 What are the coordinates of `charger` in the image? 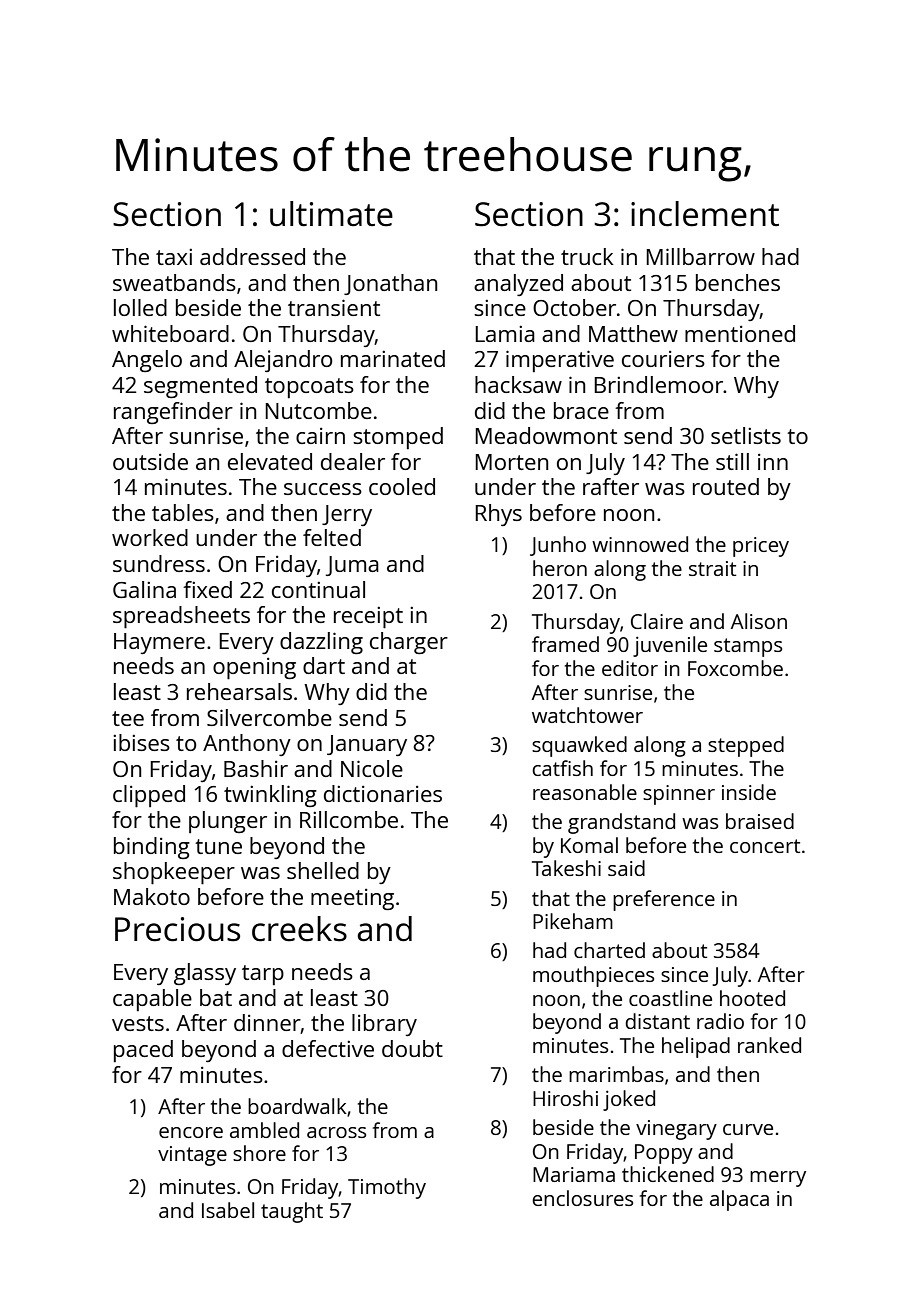 It's located at (409, 643).
